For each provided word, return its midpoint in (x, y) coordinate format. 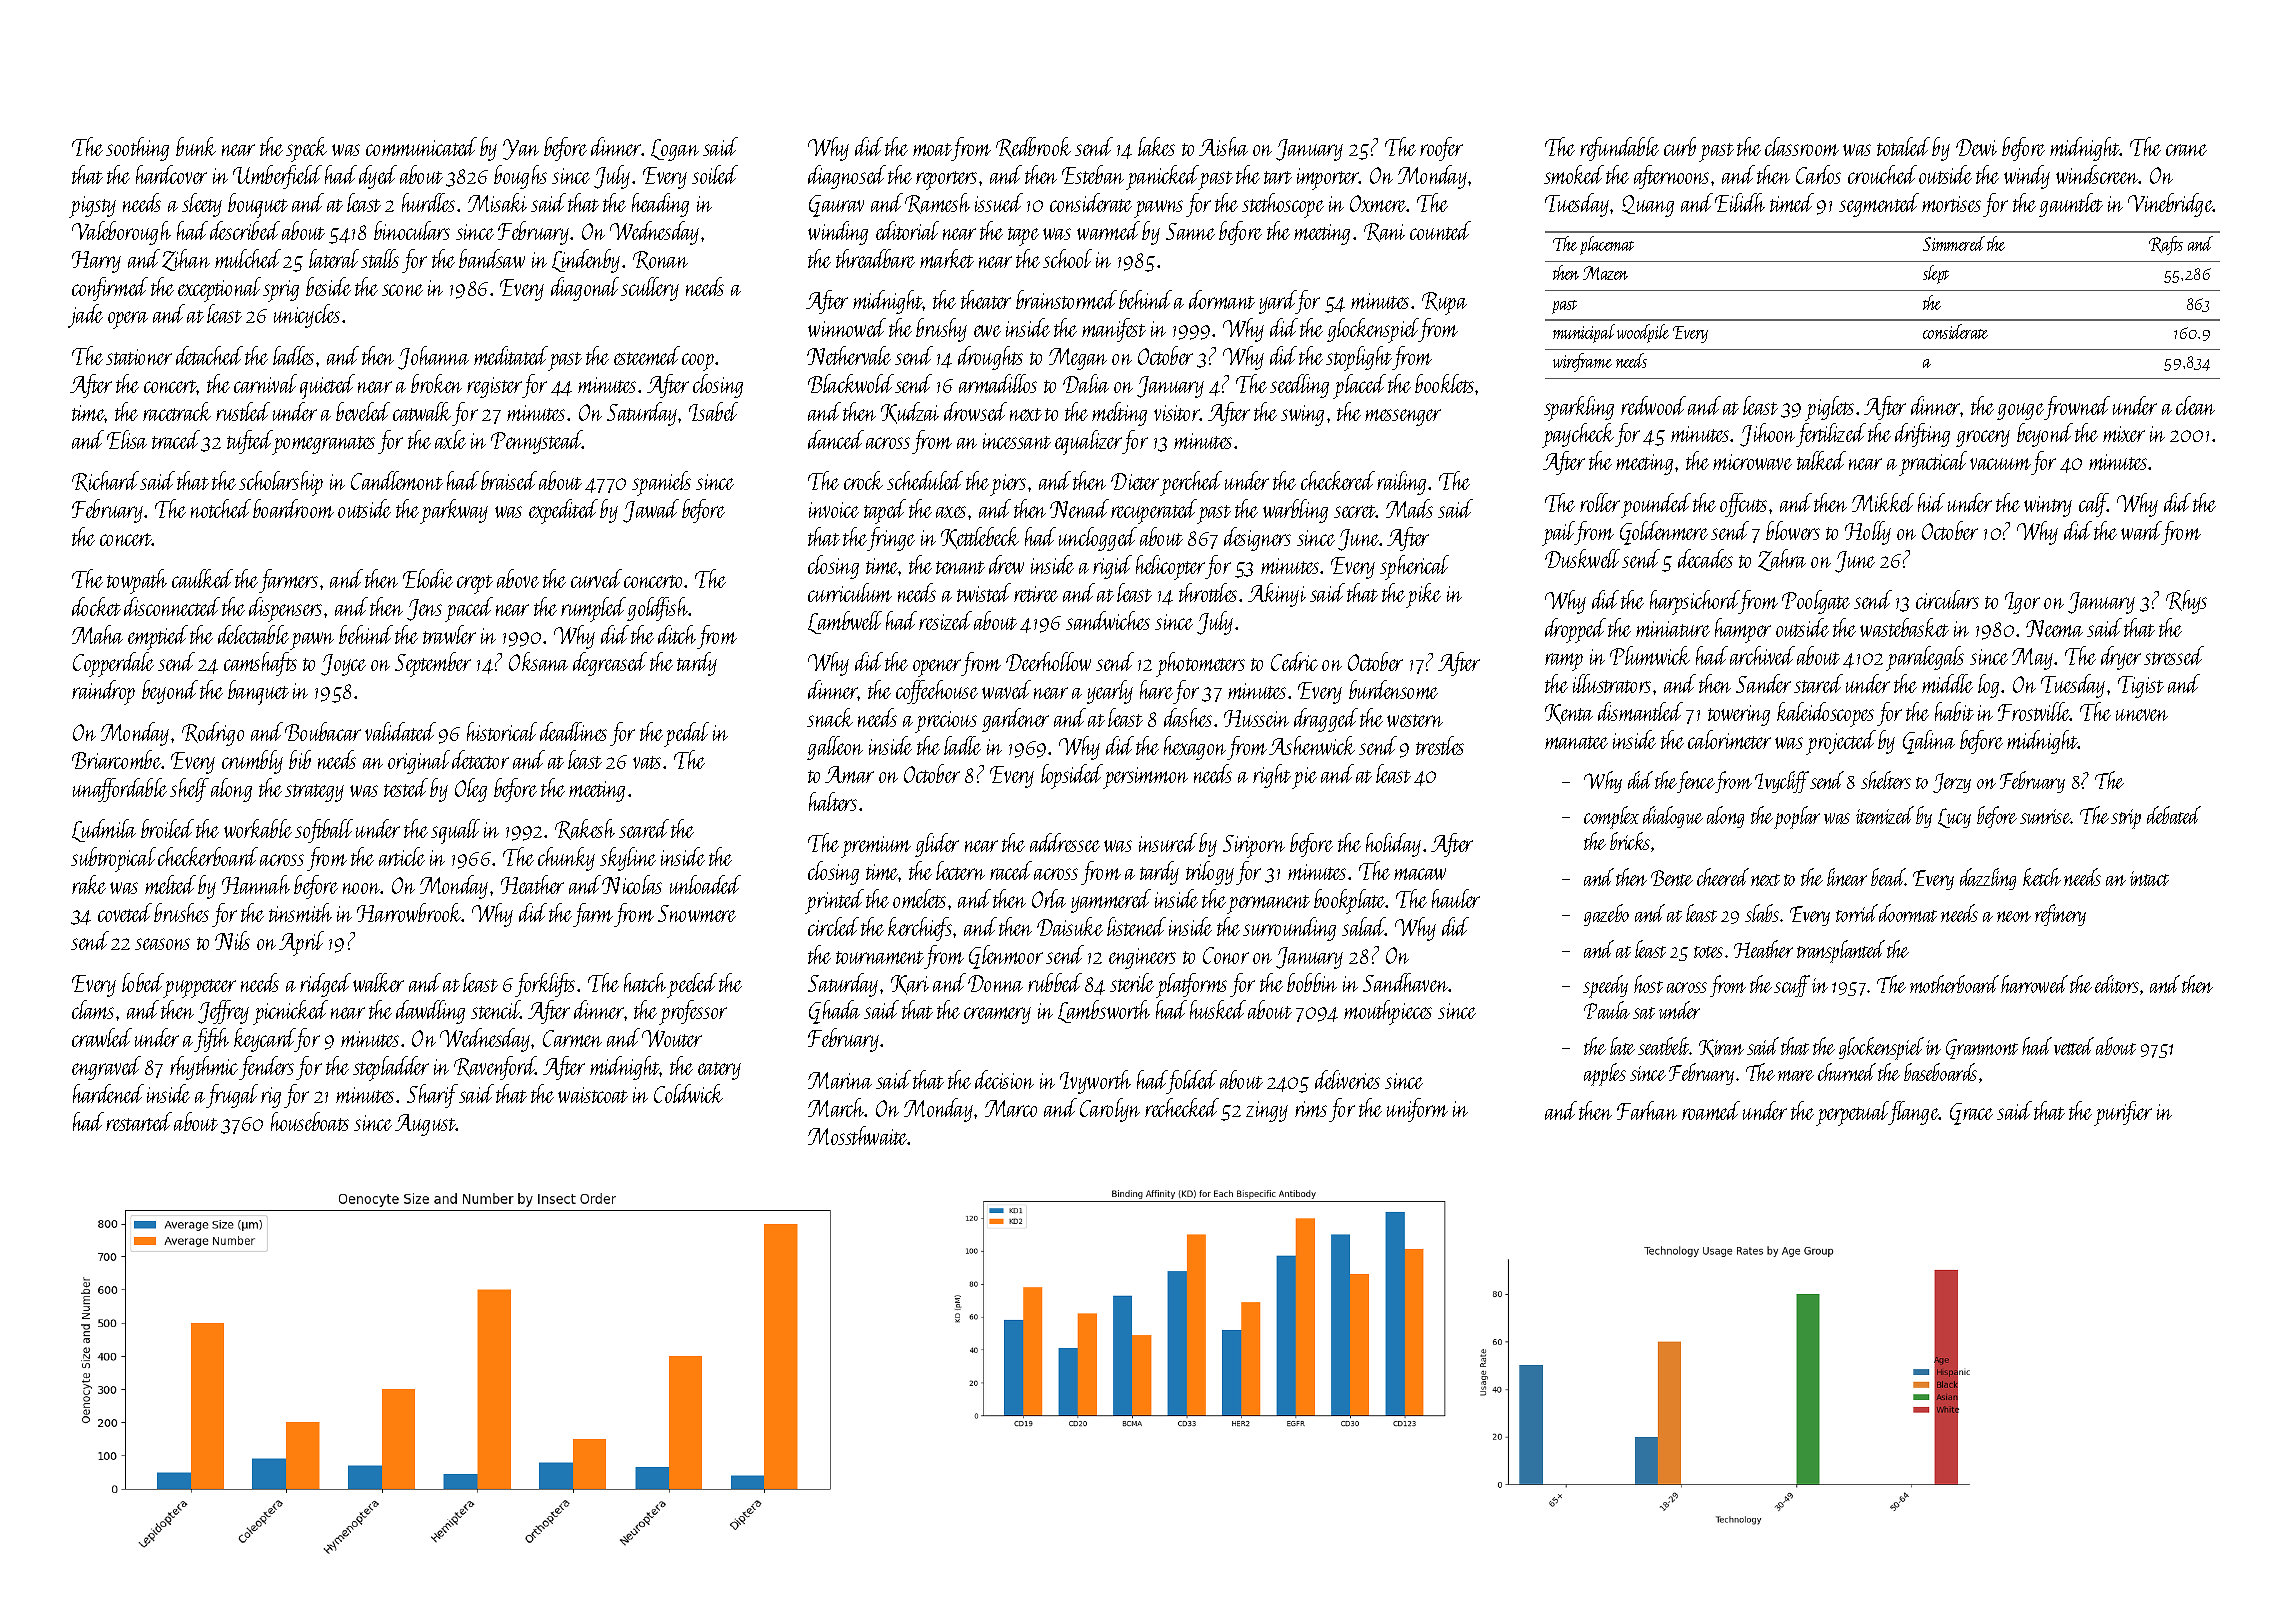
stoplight (1359, 358)
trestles (1440, 745)
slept (1936, 274)
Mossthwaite (858, 1135)
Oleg (471, 790)
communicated (421, 146)
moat (932, 149)
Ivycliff (1782, 782)
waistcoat (593, 1095)
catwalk (422, 411)
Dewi (1976, 147)
